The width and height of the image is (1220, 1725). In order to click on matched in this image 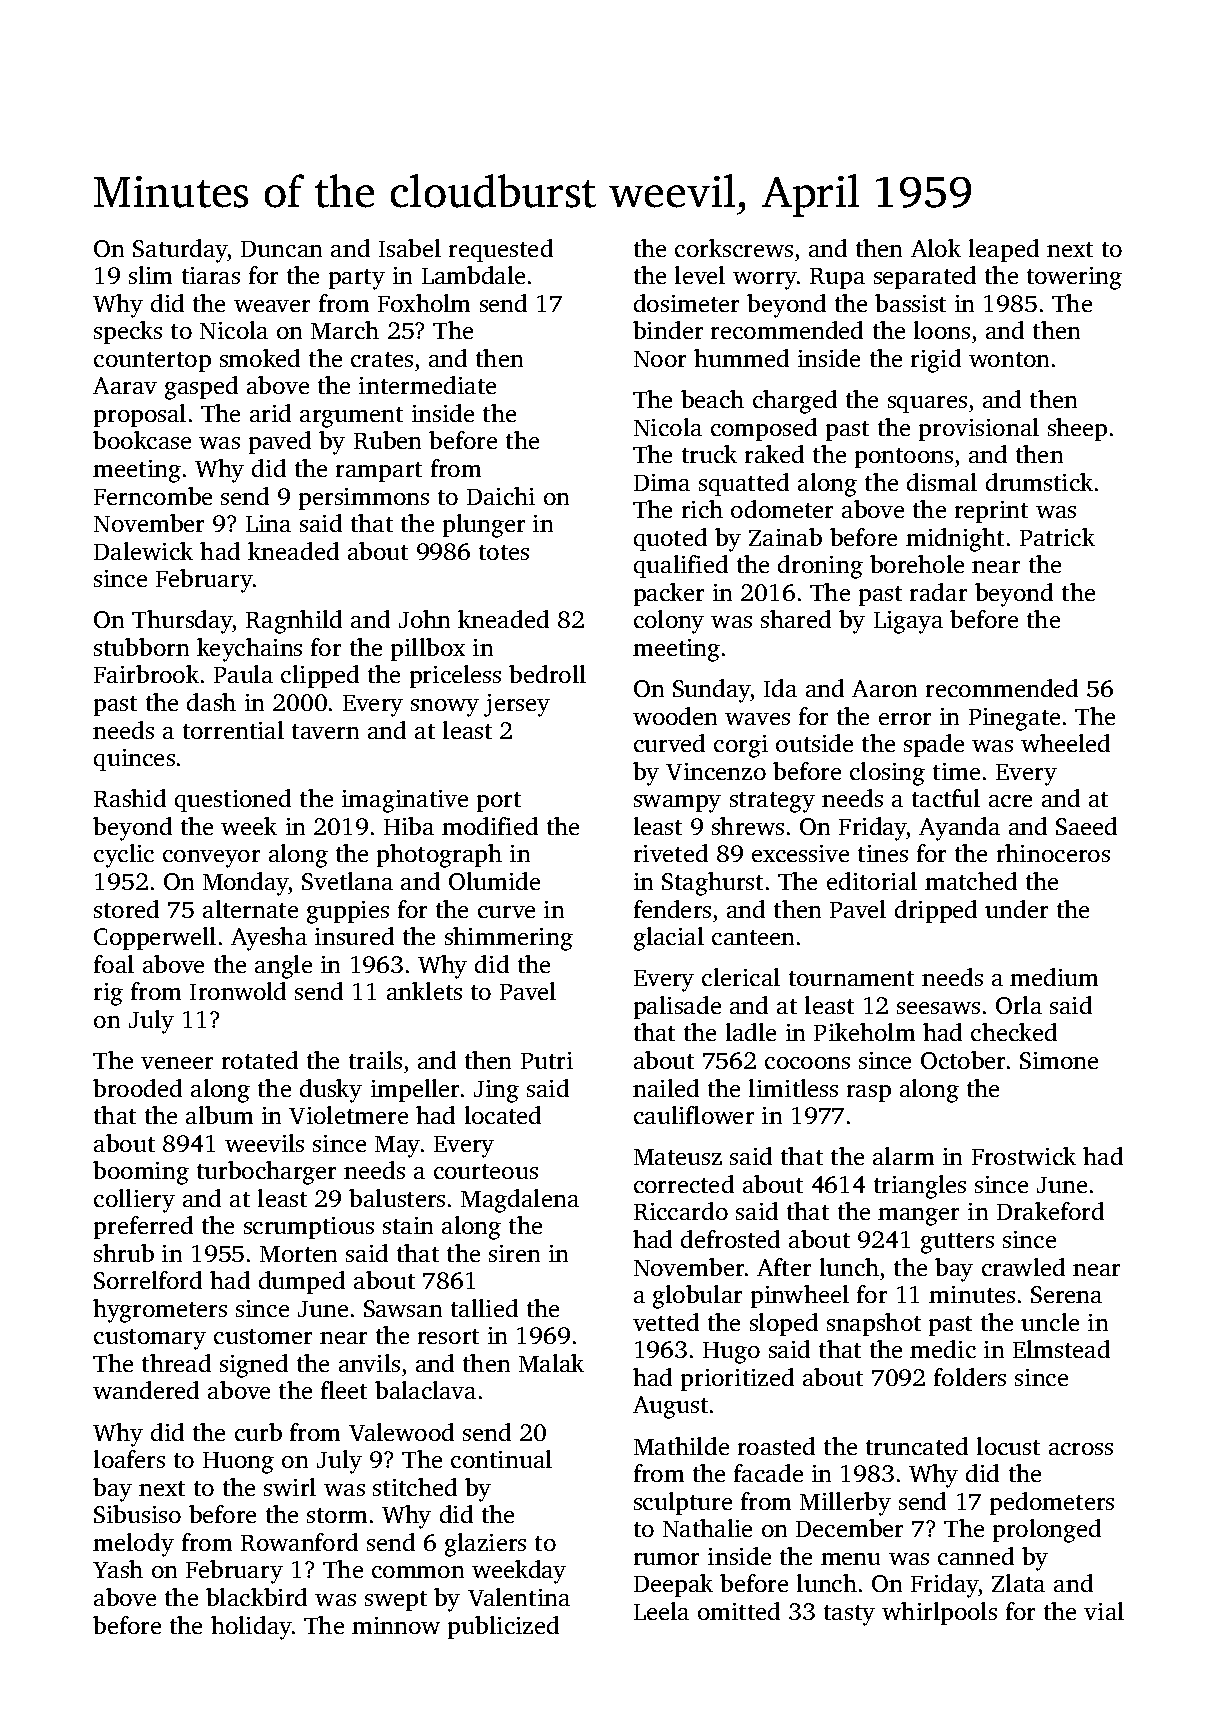, I will do `click(971, 881)`.
